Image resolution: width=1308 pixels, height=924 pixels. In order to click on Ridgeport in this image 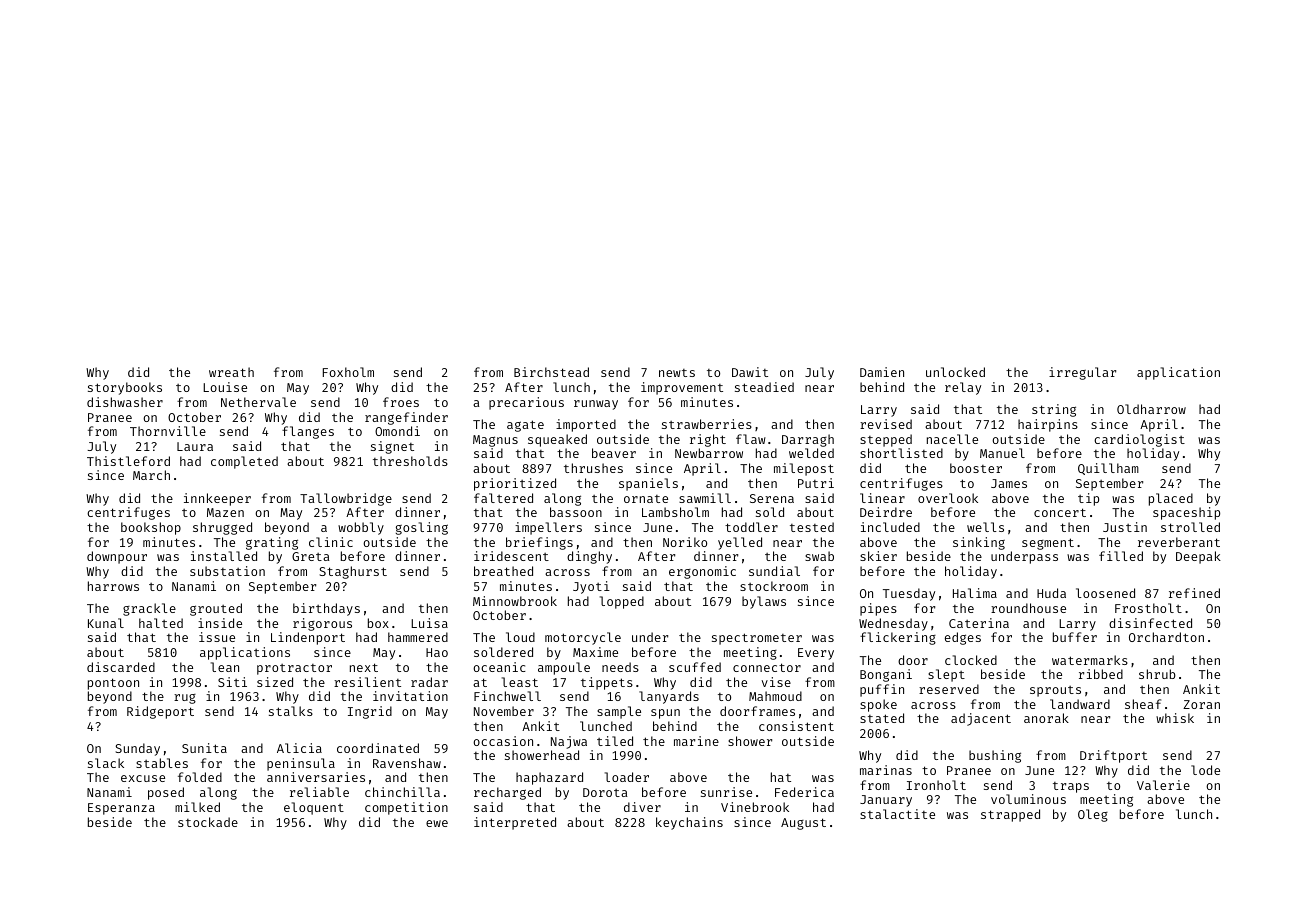, I will do `click(160, 712)`.
